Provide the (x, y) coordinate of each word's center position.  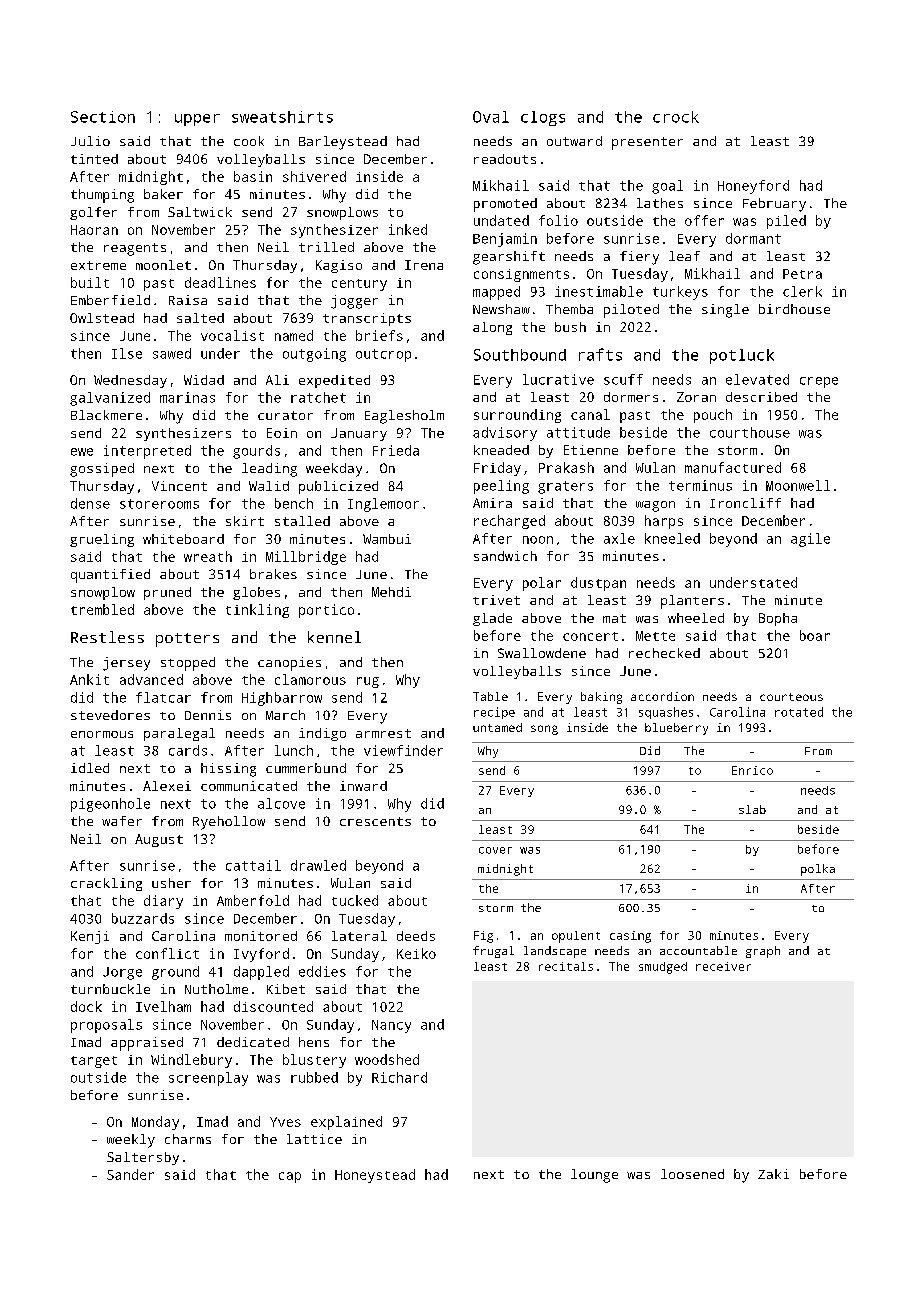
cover (495, 850)
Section (103, 117)
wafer (122, 821)
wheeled (696, 618)
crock (676, 117)
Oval (491, 117)
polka (818, 870)
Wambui (387, 539)
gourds (256, 452)
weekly (131, 1141)
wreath (208, 556)
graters (565, 487)
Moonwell (798, 485)
